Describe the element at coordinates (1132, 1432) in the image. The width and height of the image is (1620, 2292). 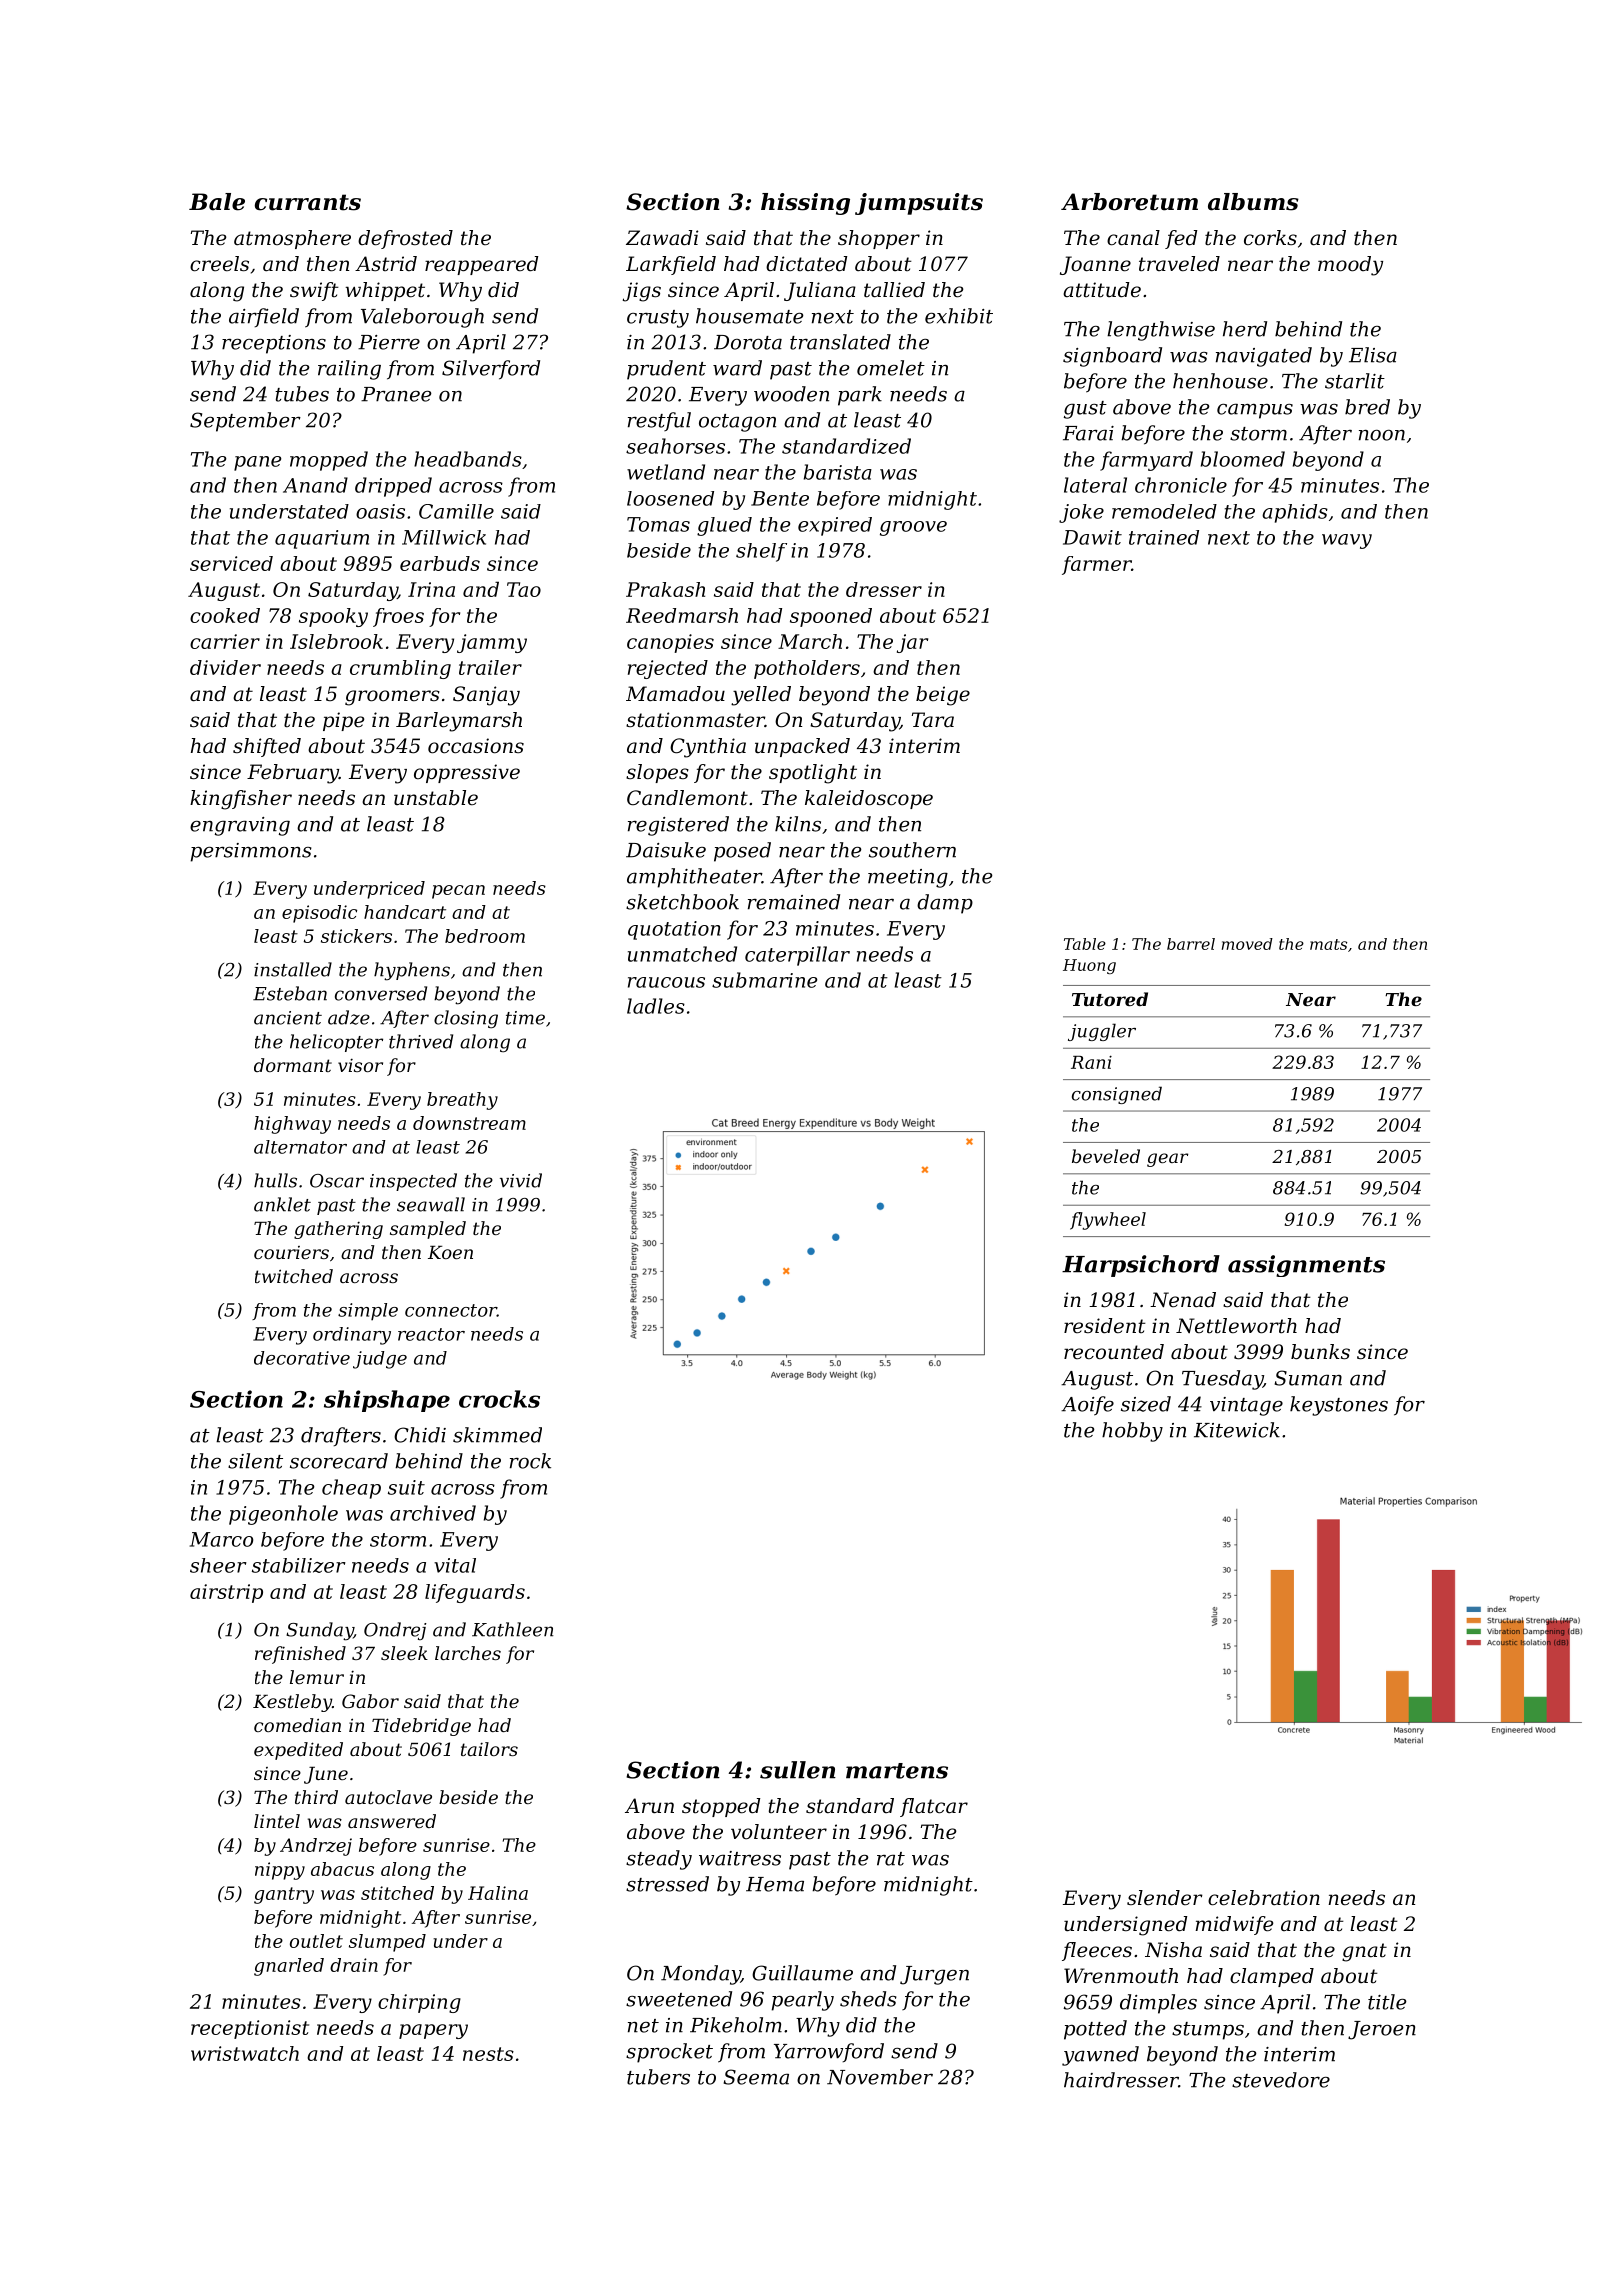
I see `hobby` at that location.
